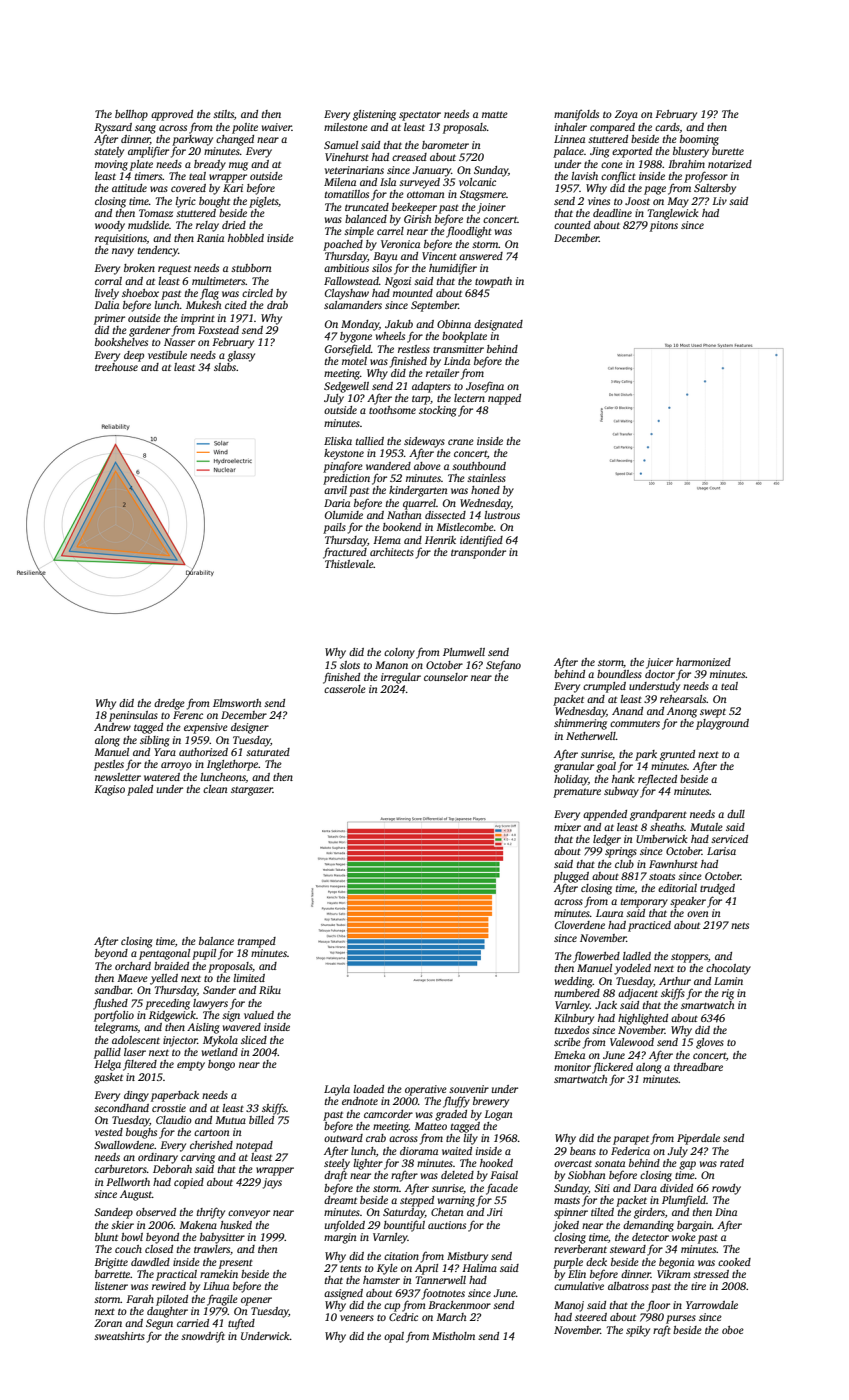 Image resolution: width=849 pixels, height=1400 pixels. Describe the element at coordinates (119, 1336) in the page. I see `sweatshirts` at that location.
